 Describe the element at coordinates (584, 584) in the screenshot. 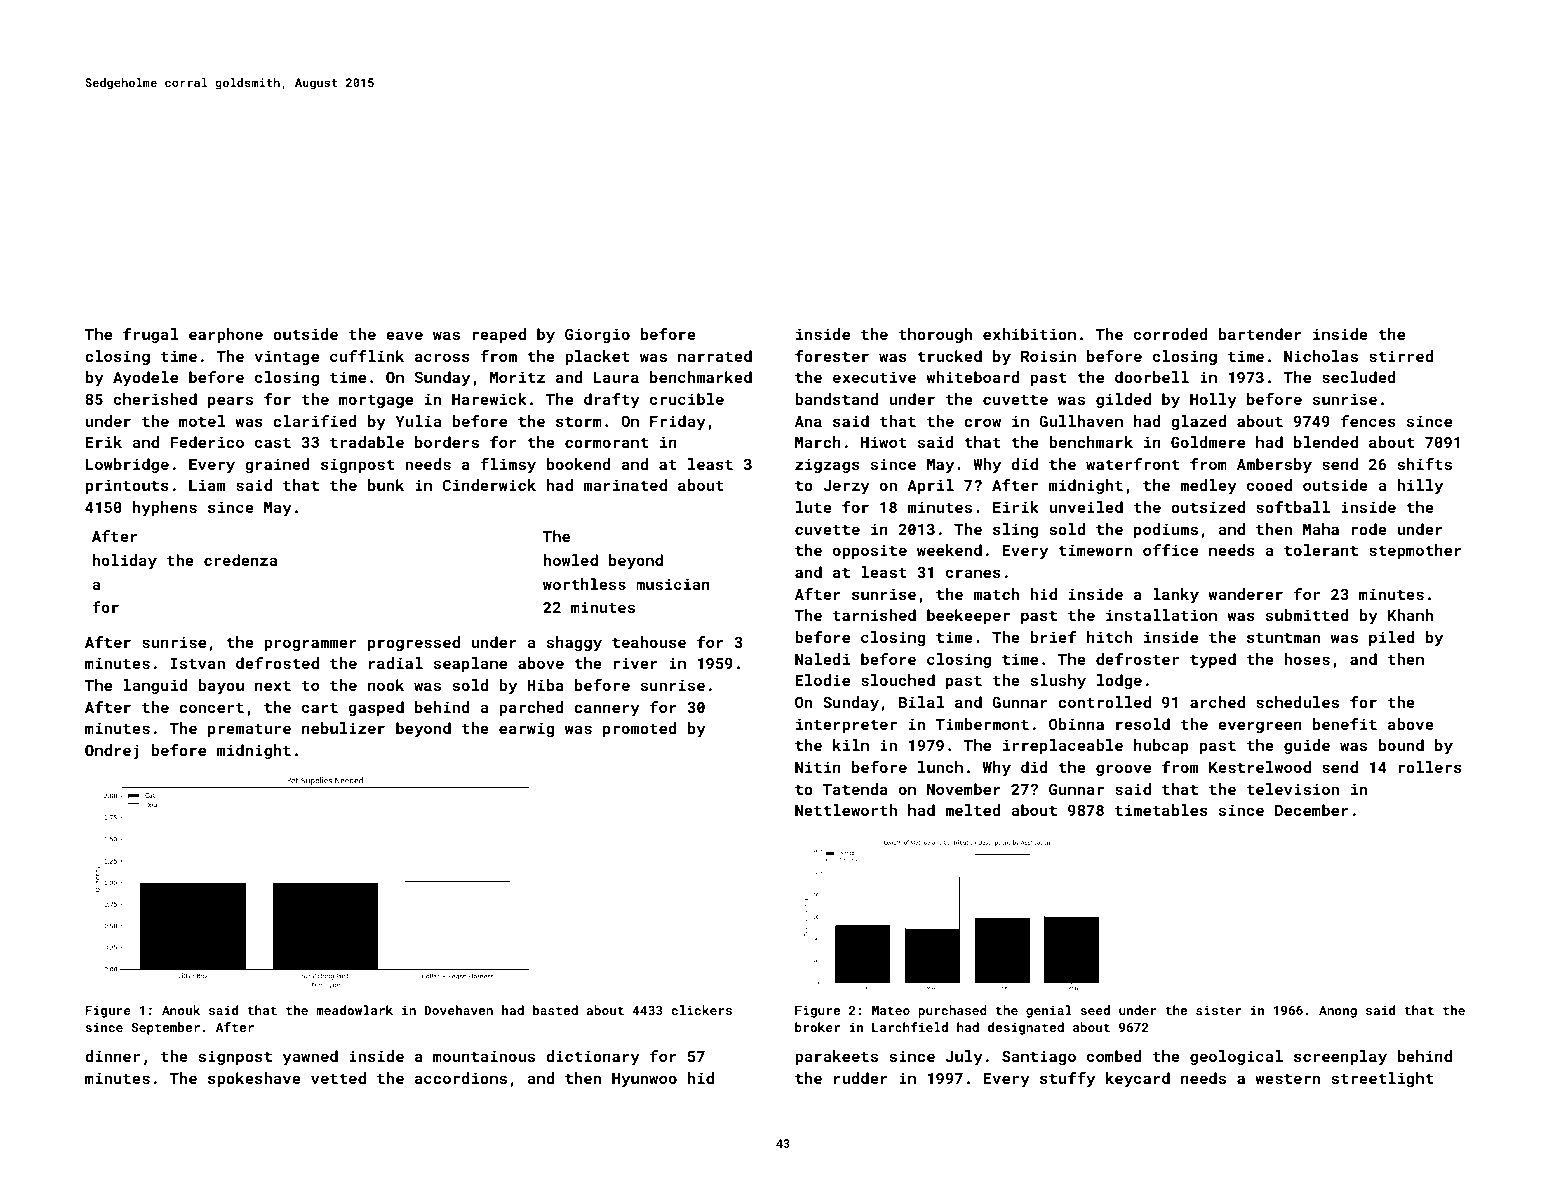

I see `worthless` at that location.
